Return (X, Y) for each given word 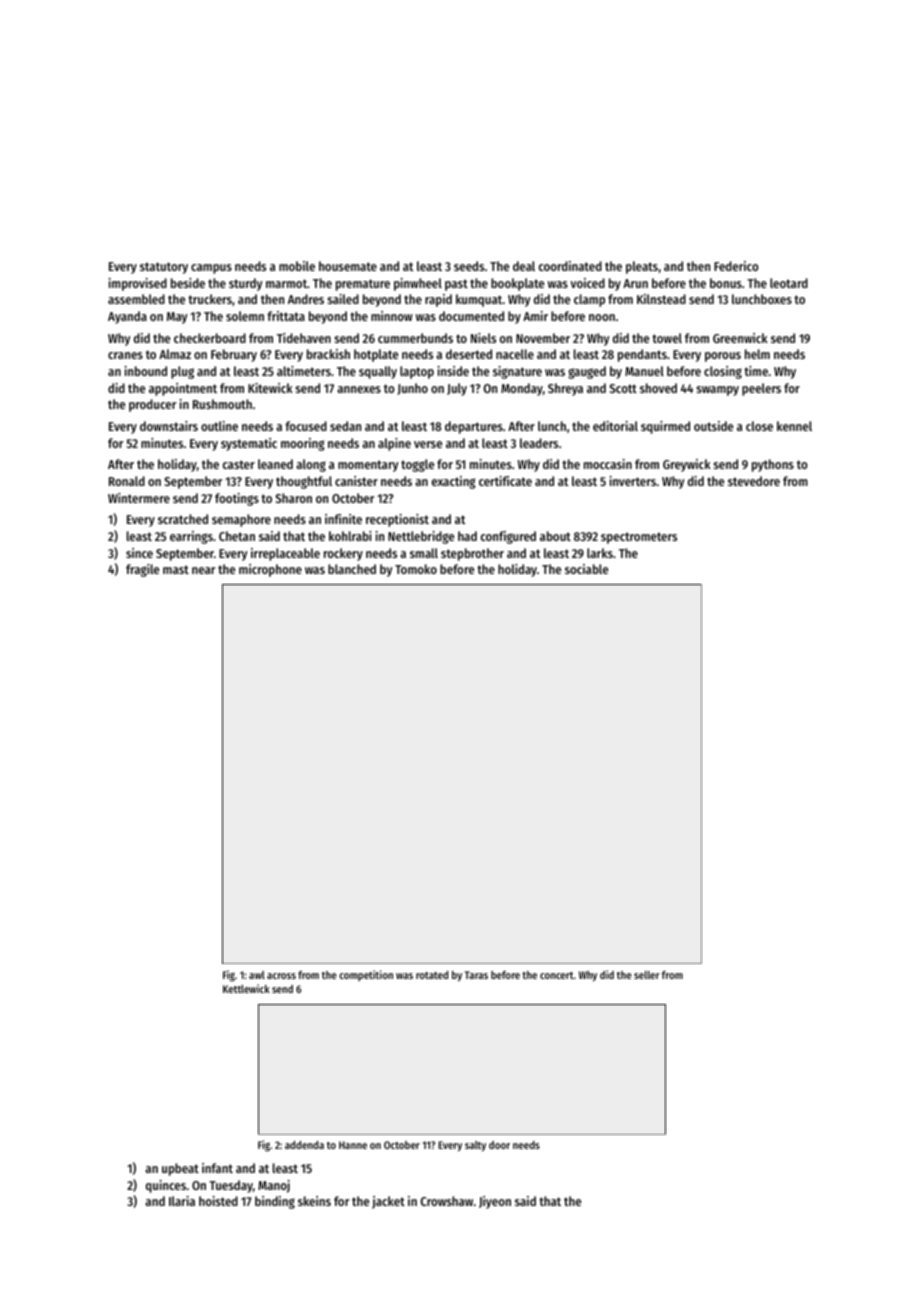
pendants (642, 355)
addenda (304, 1145)
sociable (586, 569)
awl (257, 975)
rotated (432, 975)
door (499, 1145)
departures (474, 427)
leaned (275, 464)
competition (366, 975)
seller (647, 975)
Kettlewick (246, 988)
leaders (539, 443)
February (234, 355)
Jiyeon (495, 1202)
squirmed (665, 427)
